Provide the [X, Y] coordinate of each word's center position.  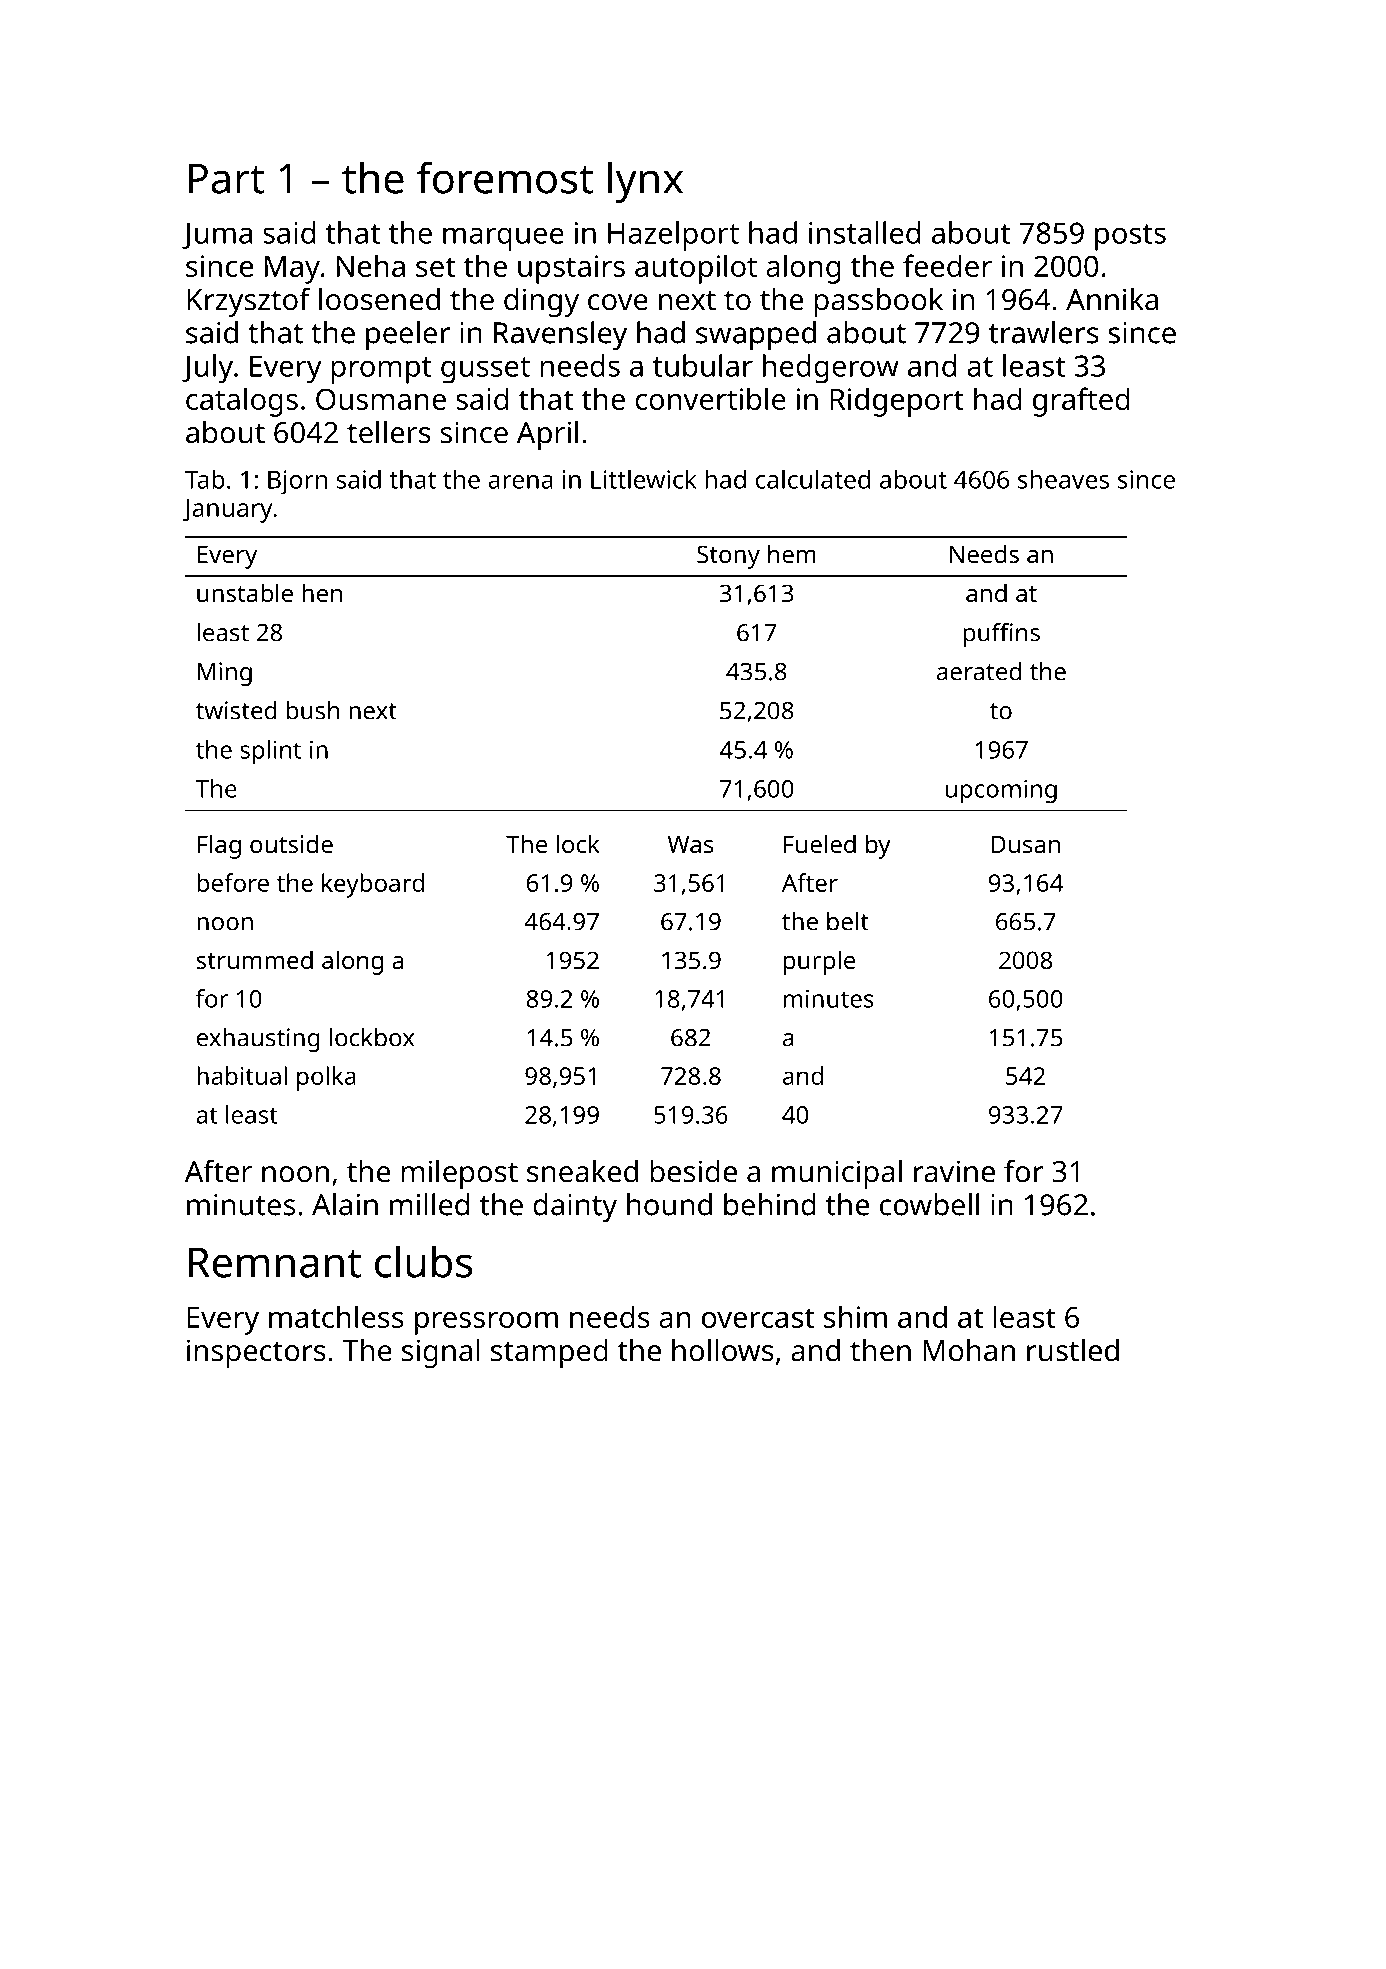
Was [690, 844]
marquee [503, 239]
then [880, 1350]
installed [864, 232]
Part [226, 178]
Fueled [820, 843]
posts [1130, 237]
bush [313, 710]
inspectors [256, 1353]
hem [792, 553]
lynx [645, 182]
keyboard [373, 885]
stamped [549, 1353]
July [207, 369]
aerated [979, 671]
